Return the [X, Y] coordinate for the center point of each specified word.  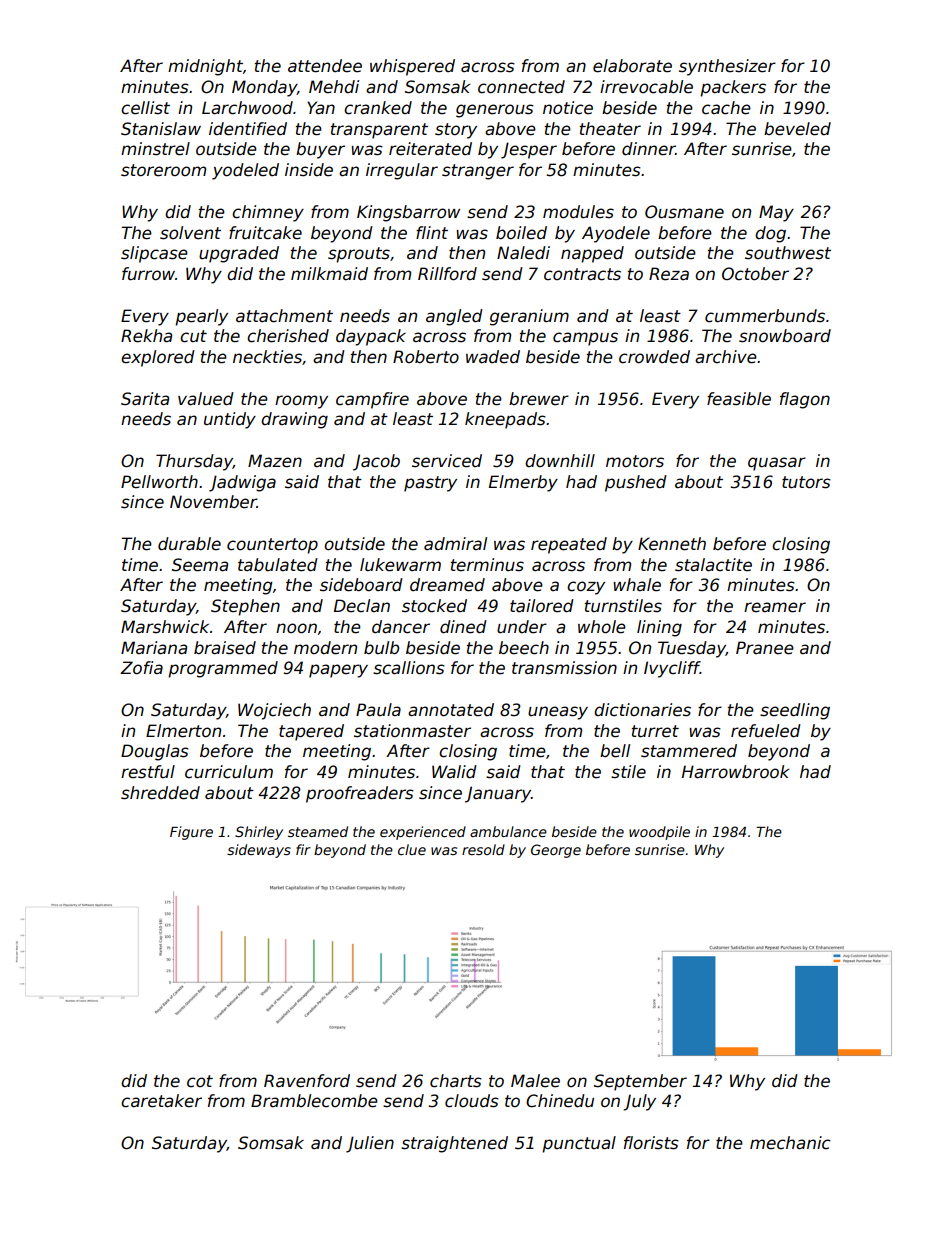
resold [483, 849]
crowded [654, 357]
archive [726, 357]
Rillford [447, 274]
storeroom [163, 170]
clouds [472, 1101]
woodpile [659, 833]
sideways [259, 851]
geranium [529, 317]
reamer [775, 607]
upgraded [239, 254]
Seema [200, 565]
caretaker [161, 1101]
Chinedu [560, 1101]
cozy [586, 588]
